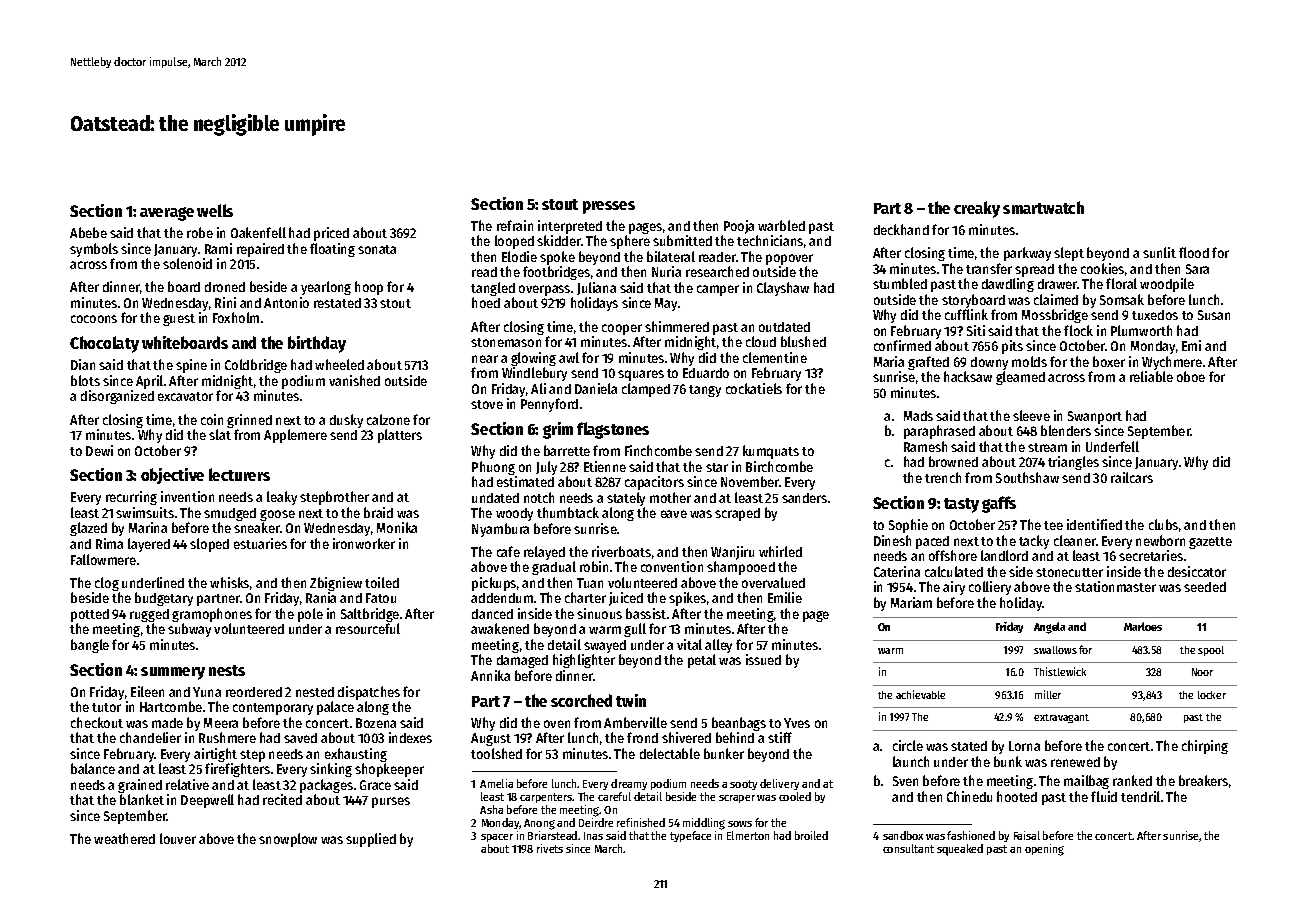 Image resolution: width=1308 pixels, height=924 pixels. Describe the element at coordinates (490, 675) in the screenshot. I see `Annika` at that location.
